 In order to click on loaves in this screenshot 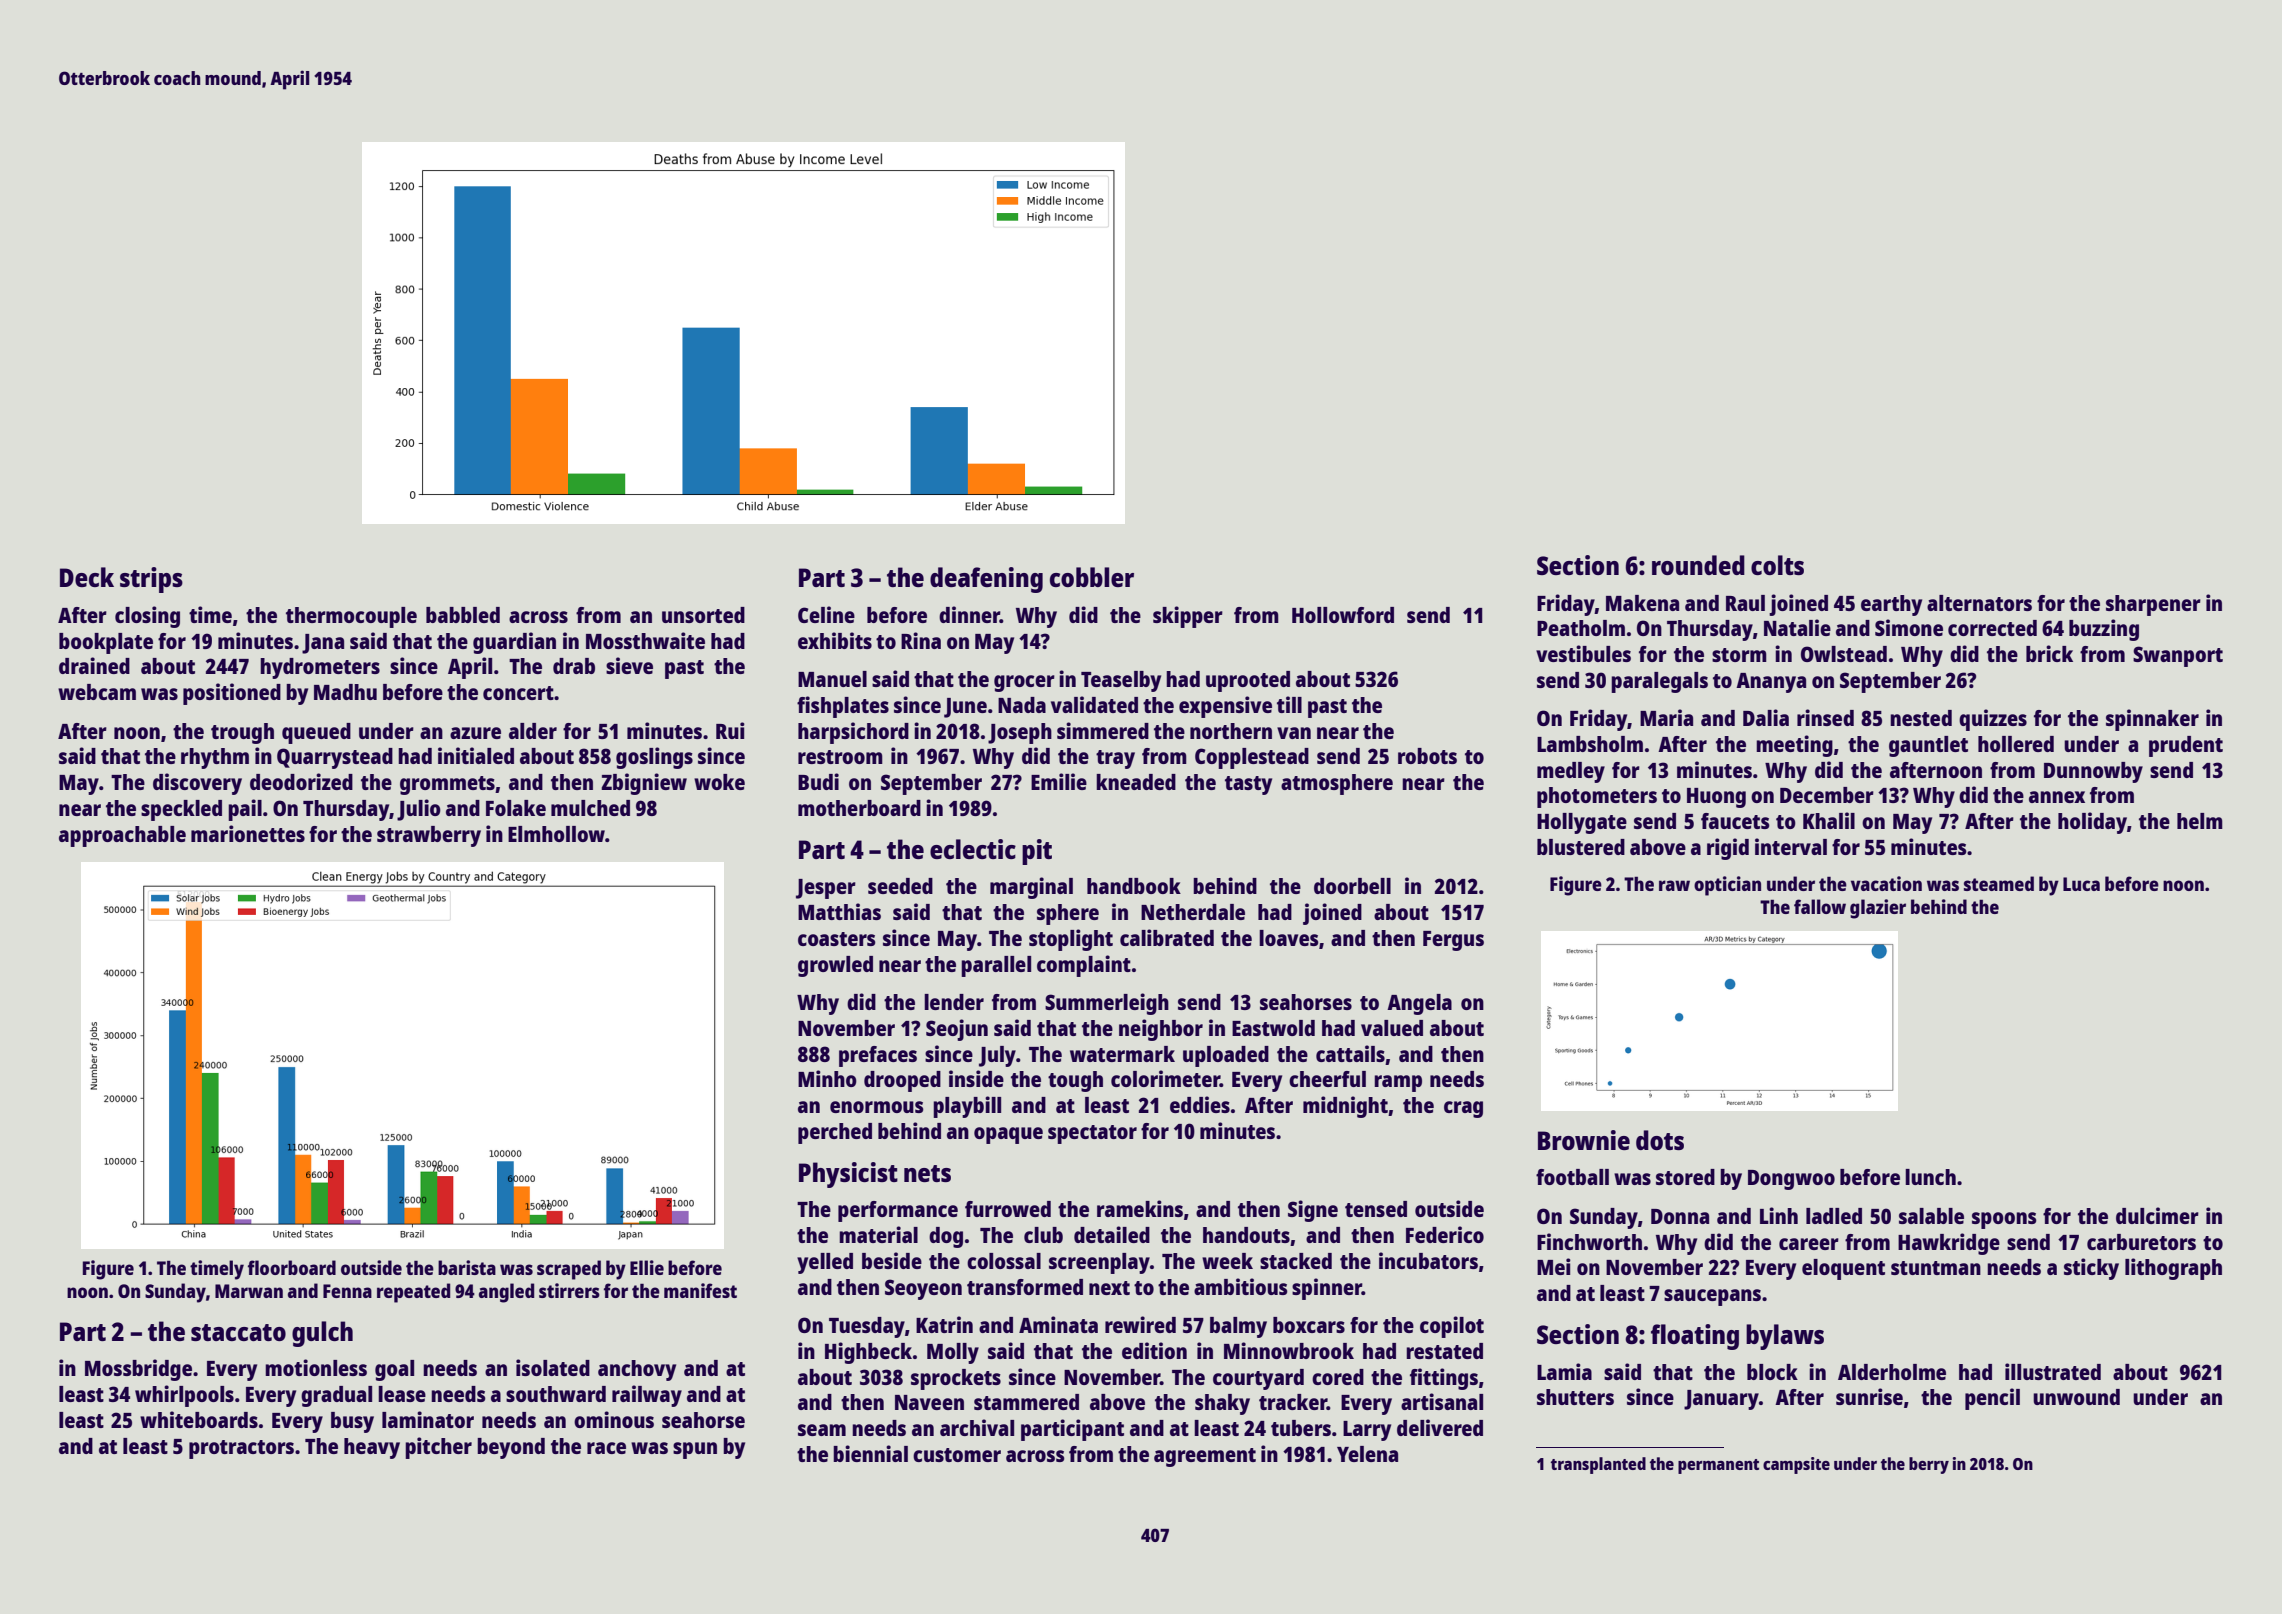, I will do `click(1289, 938)`.
